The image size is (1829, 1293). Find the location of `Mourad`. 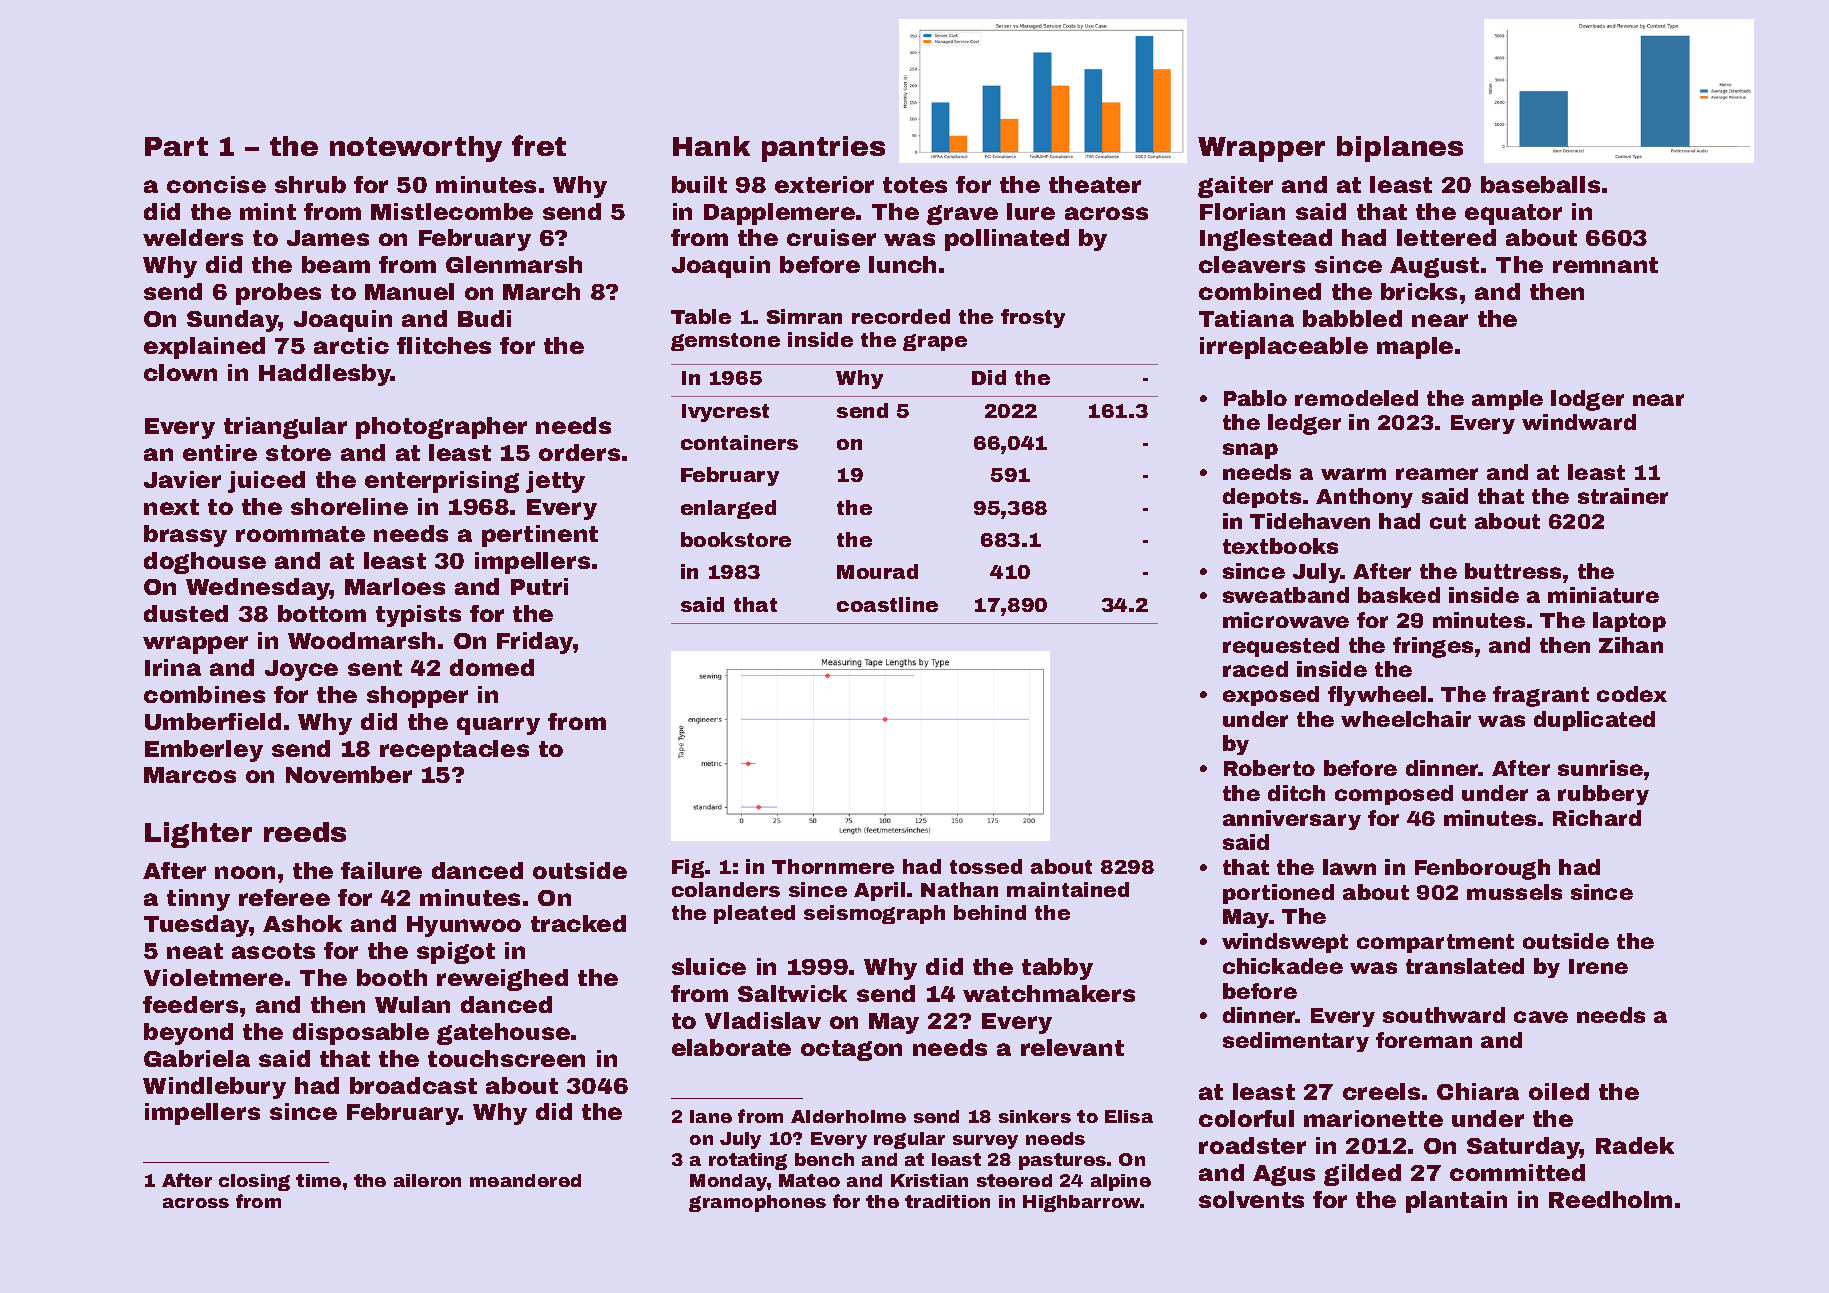

Mourad is located at coordinates (877, 571).
